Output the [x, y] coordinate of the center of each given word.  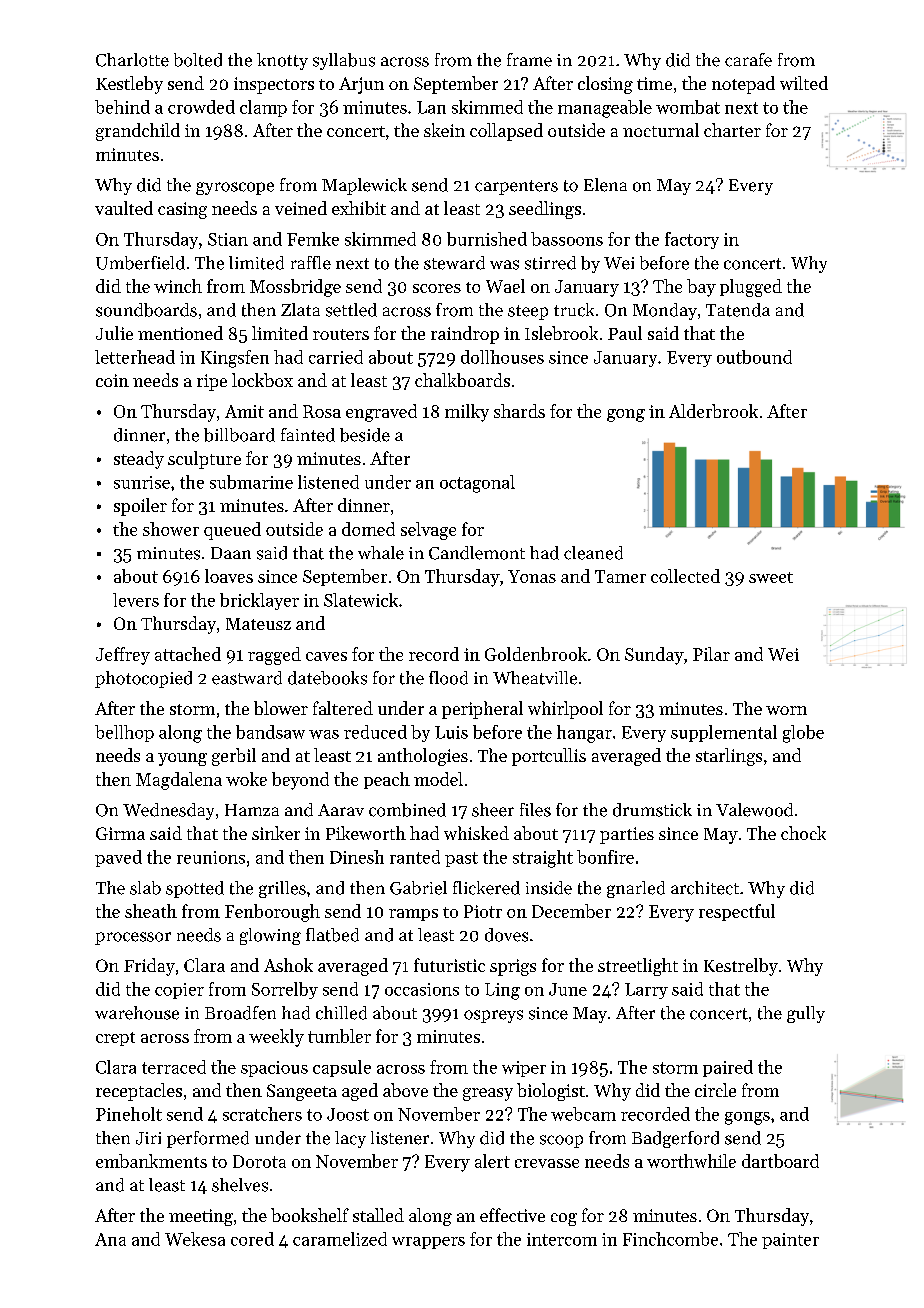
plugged [751, 288]
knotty [282, 61]
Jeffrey [123, 656]
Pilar [711, 654]
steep [528, 312]
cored [252, 1239]
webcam [583, 1114]
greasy [488, 1094]
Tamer [620, 576]
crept [115, 1039]
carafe [748, 60]
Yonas [532, 576]
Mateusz [258, 624]
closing [605, 85]
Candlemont [477, 553]
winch [178, 286]
